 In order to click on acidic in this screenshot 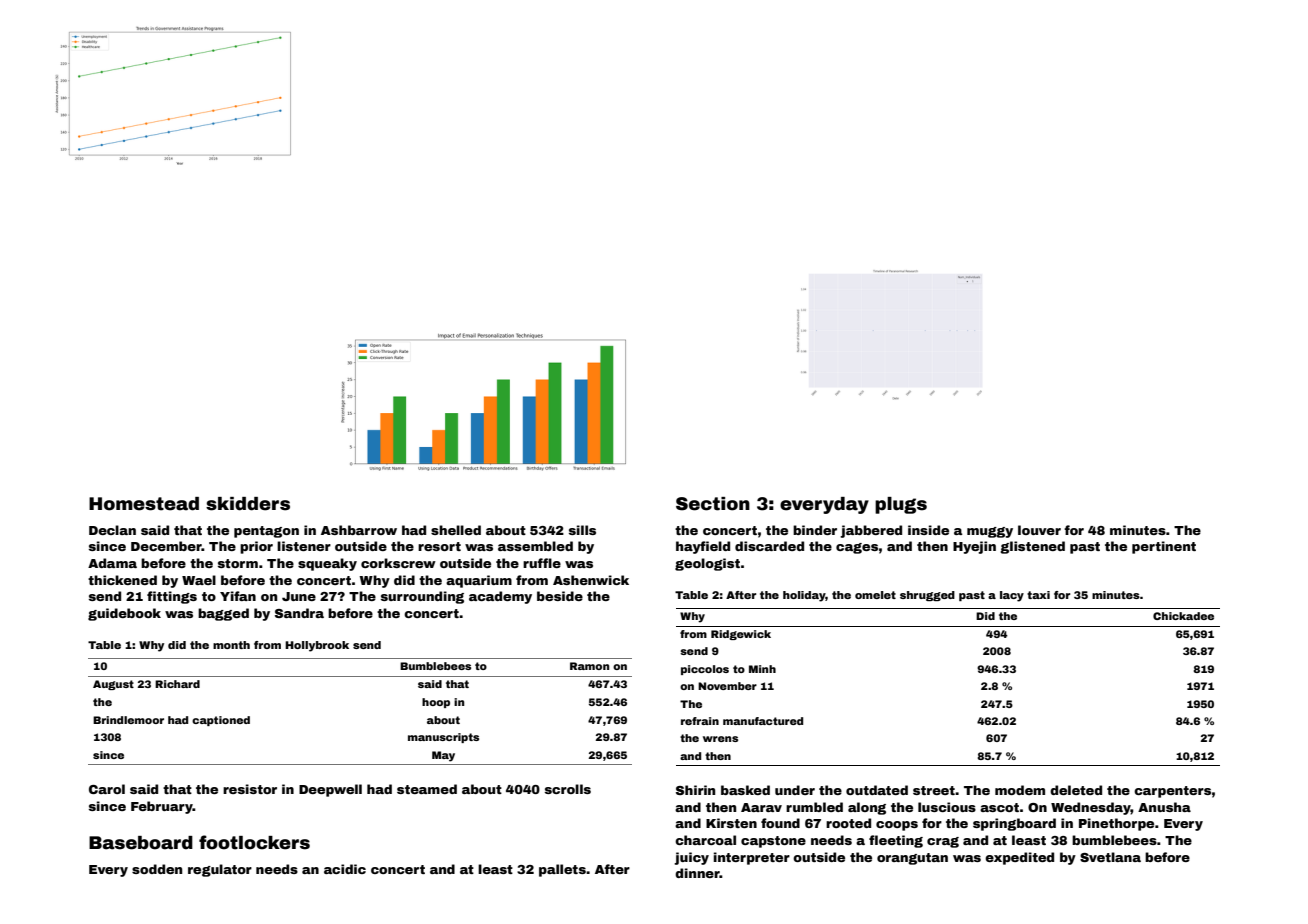, I will do `click(345, 869)`.
